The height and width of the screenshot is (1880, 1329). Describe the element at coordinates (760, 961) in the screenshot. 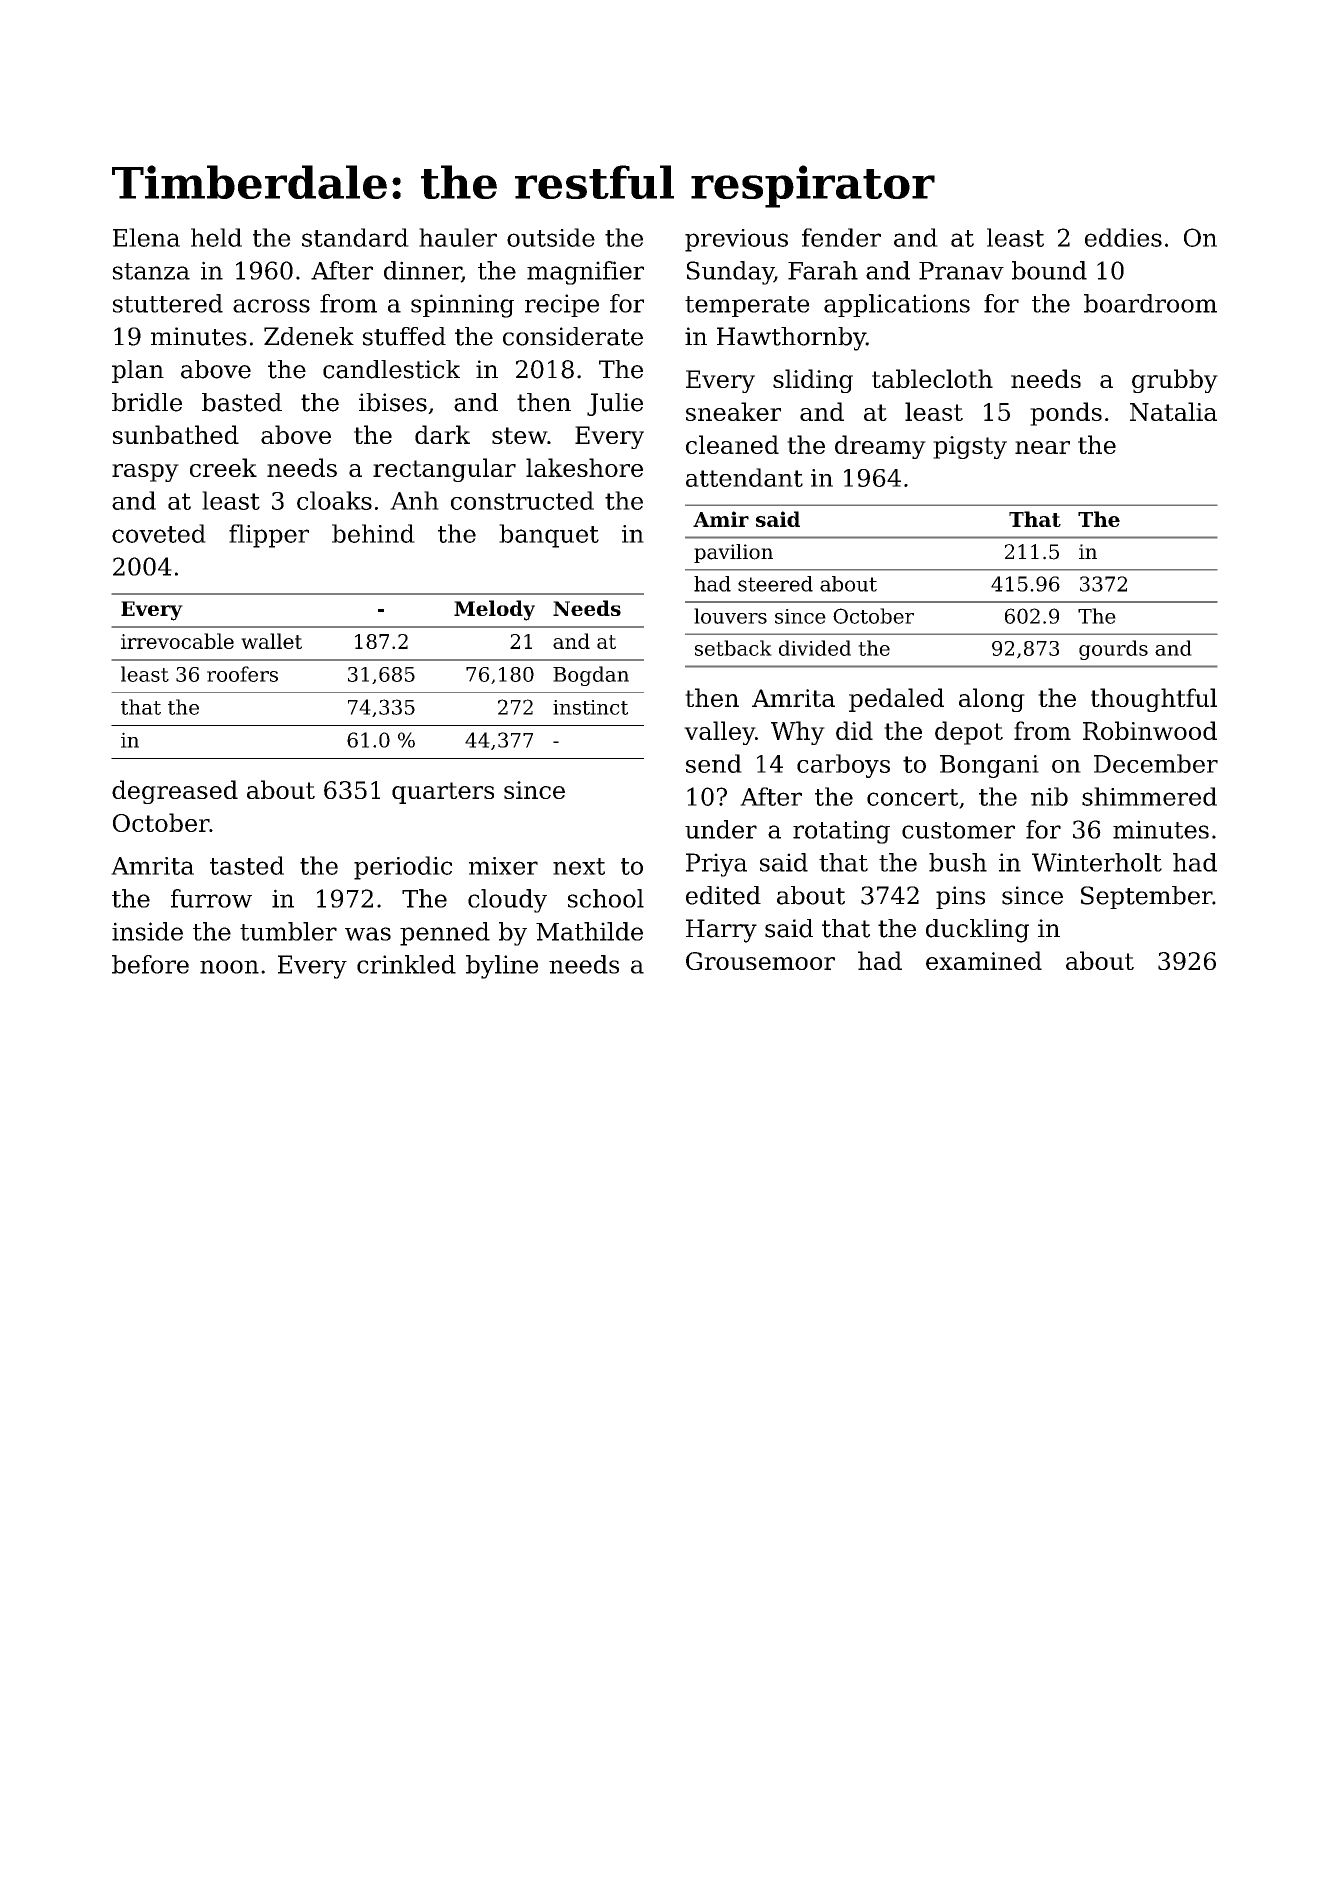

I see `Grousemoor` at that location.
